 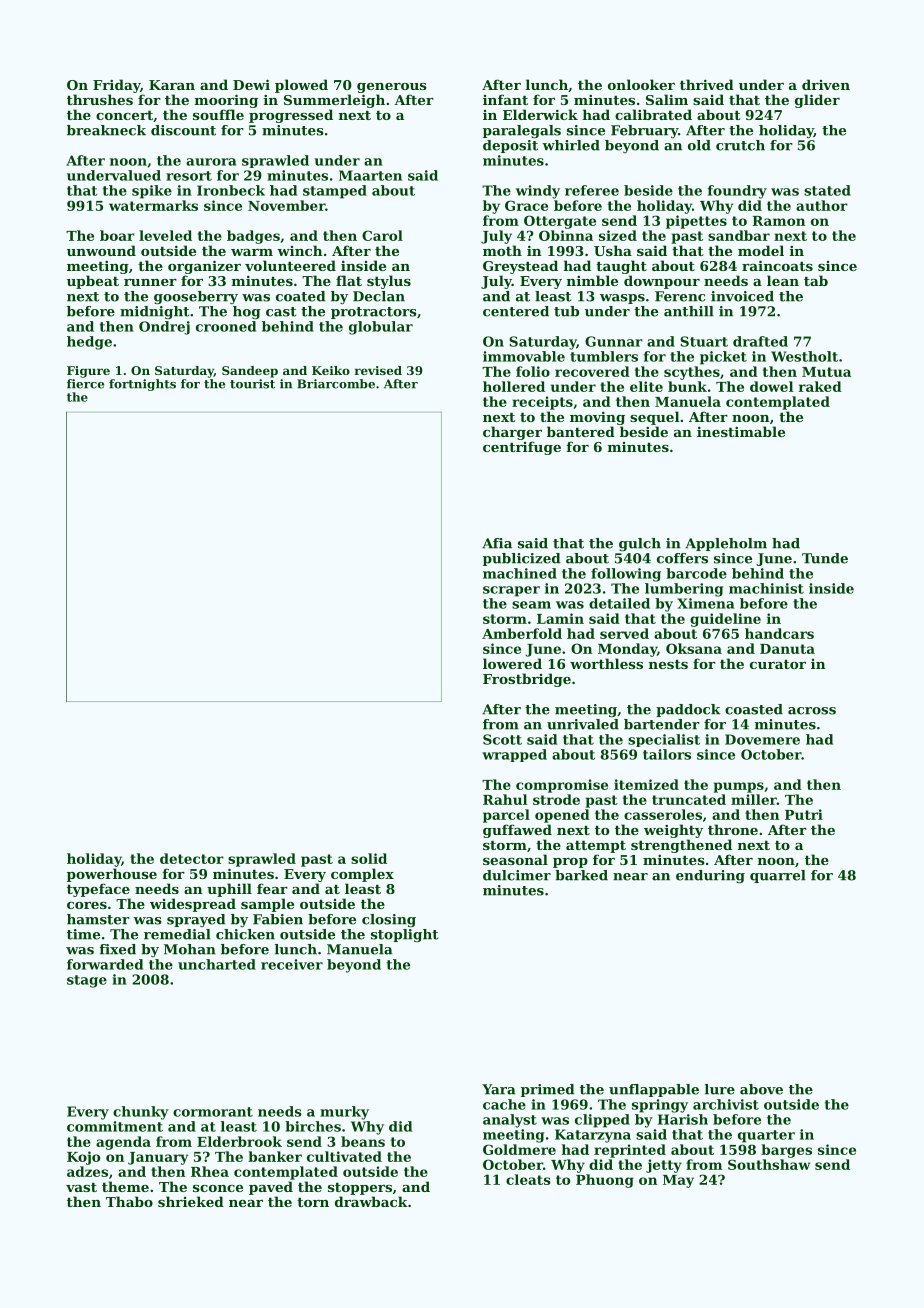 I want to click on truncated, so click(x=689, y=799).
